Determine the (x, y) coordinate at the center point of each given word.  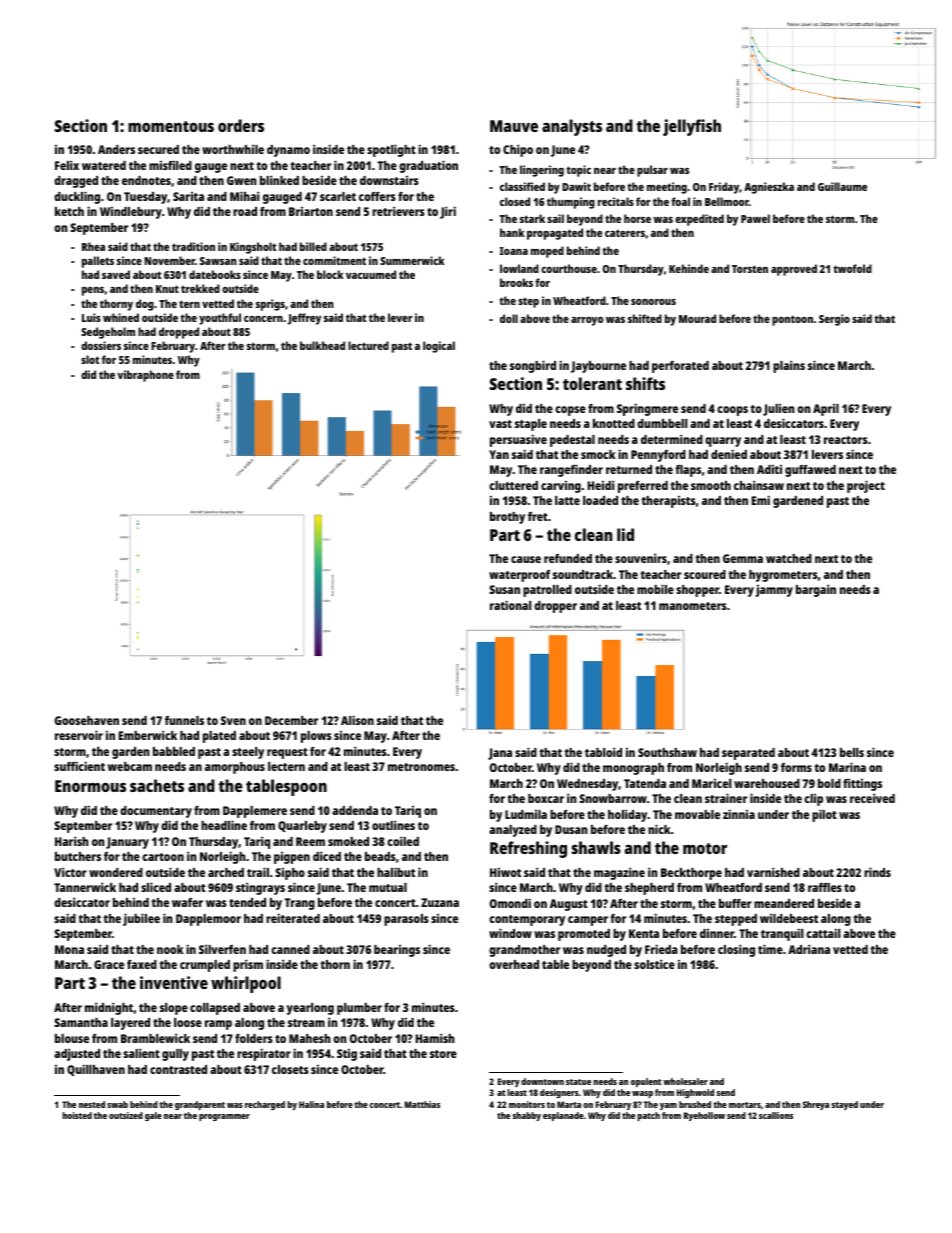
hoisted (77, 1115)
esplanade (563, 1116)
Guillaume (842, 186)
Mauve (514, 126)
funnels (184, 720)
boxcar (546, 798)
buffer (735, 903)
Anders (116, 149)
